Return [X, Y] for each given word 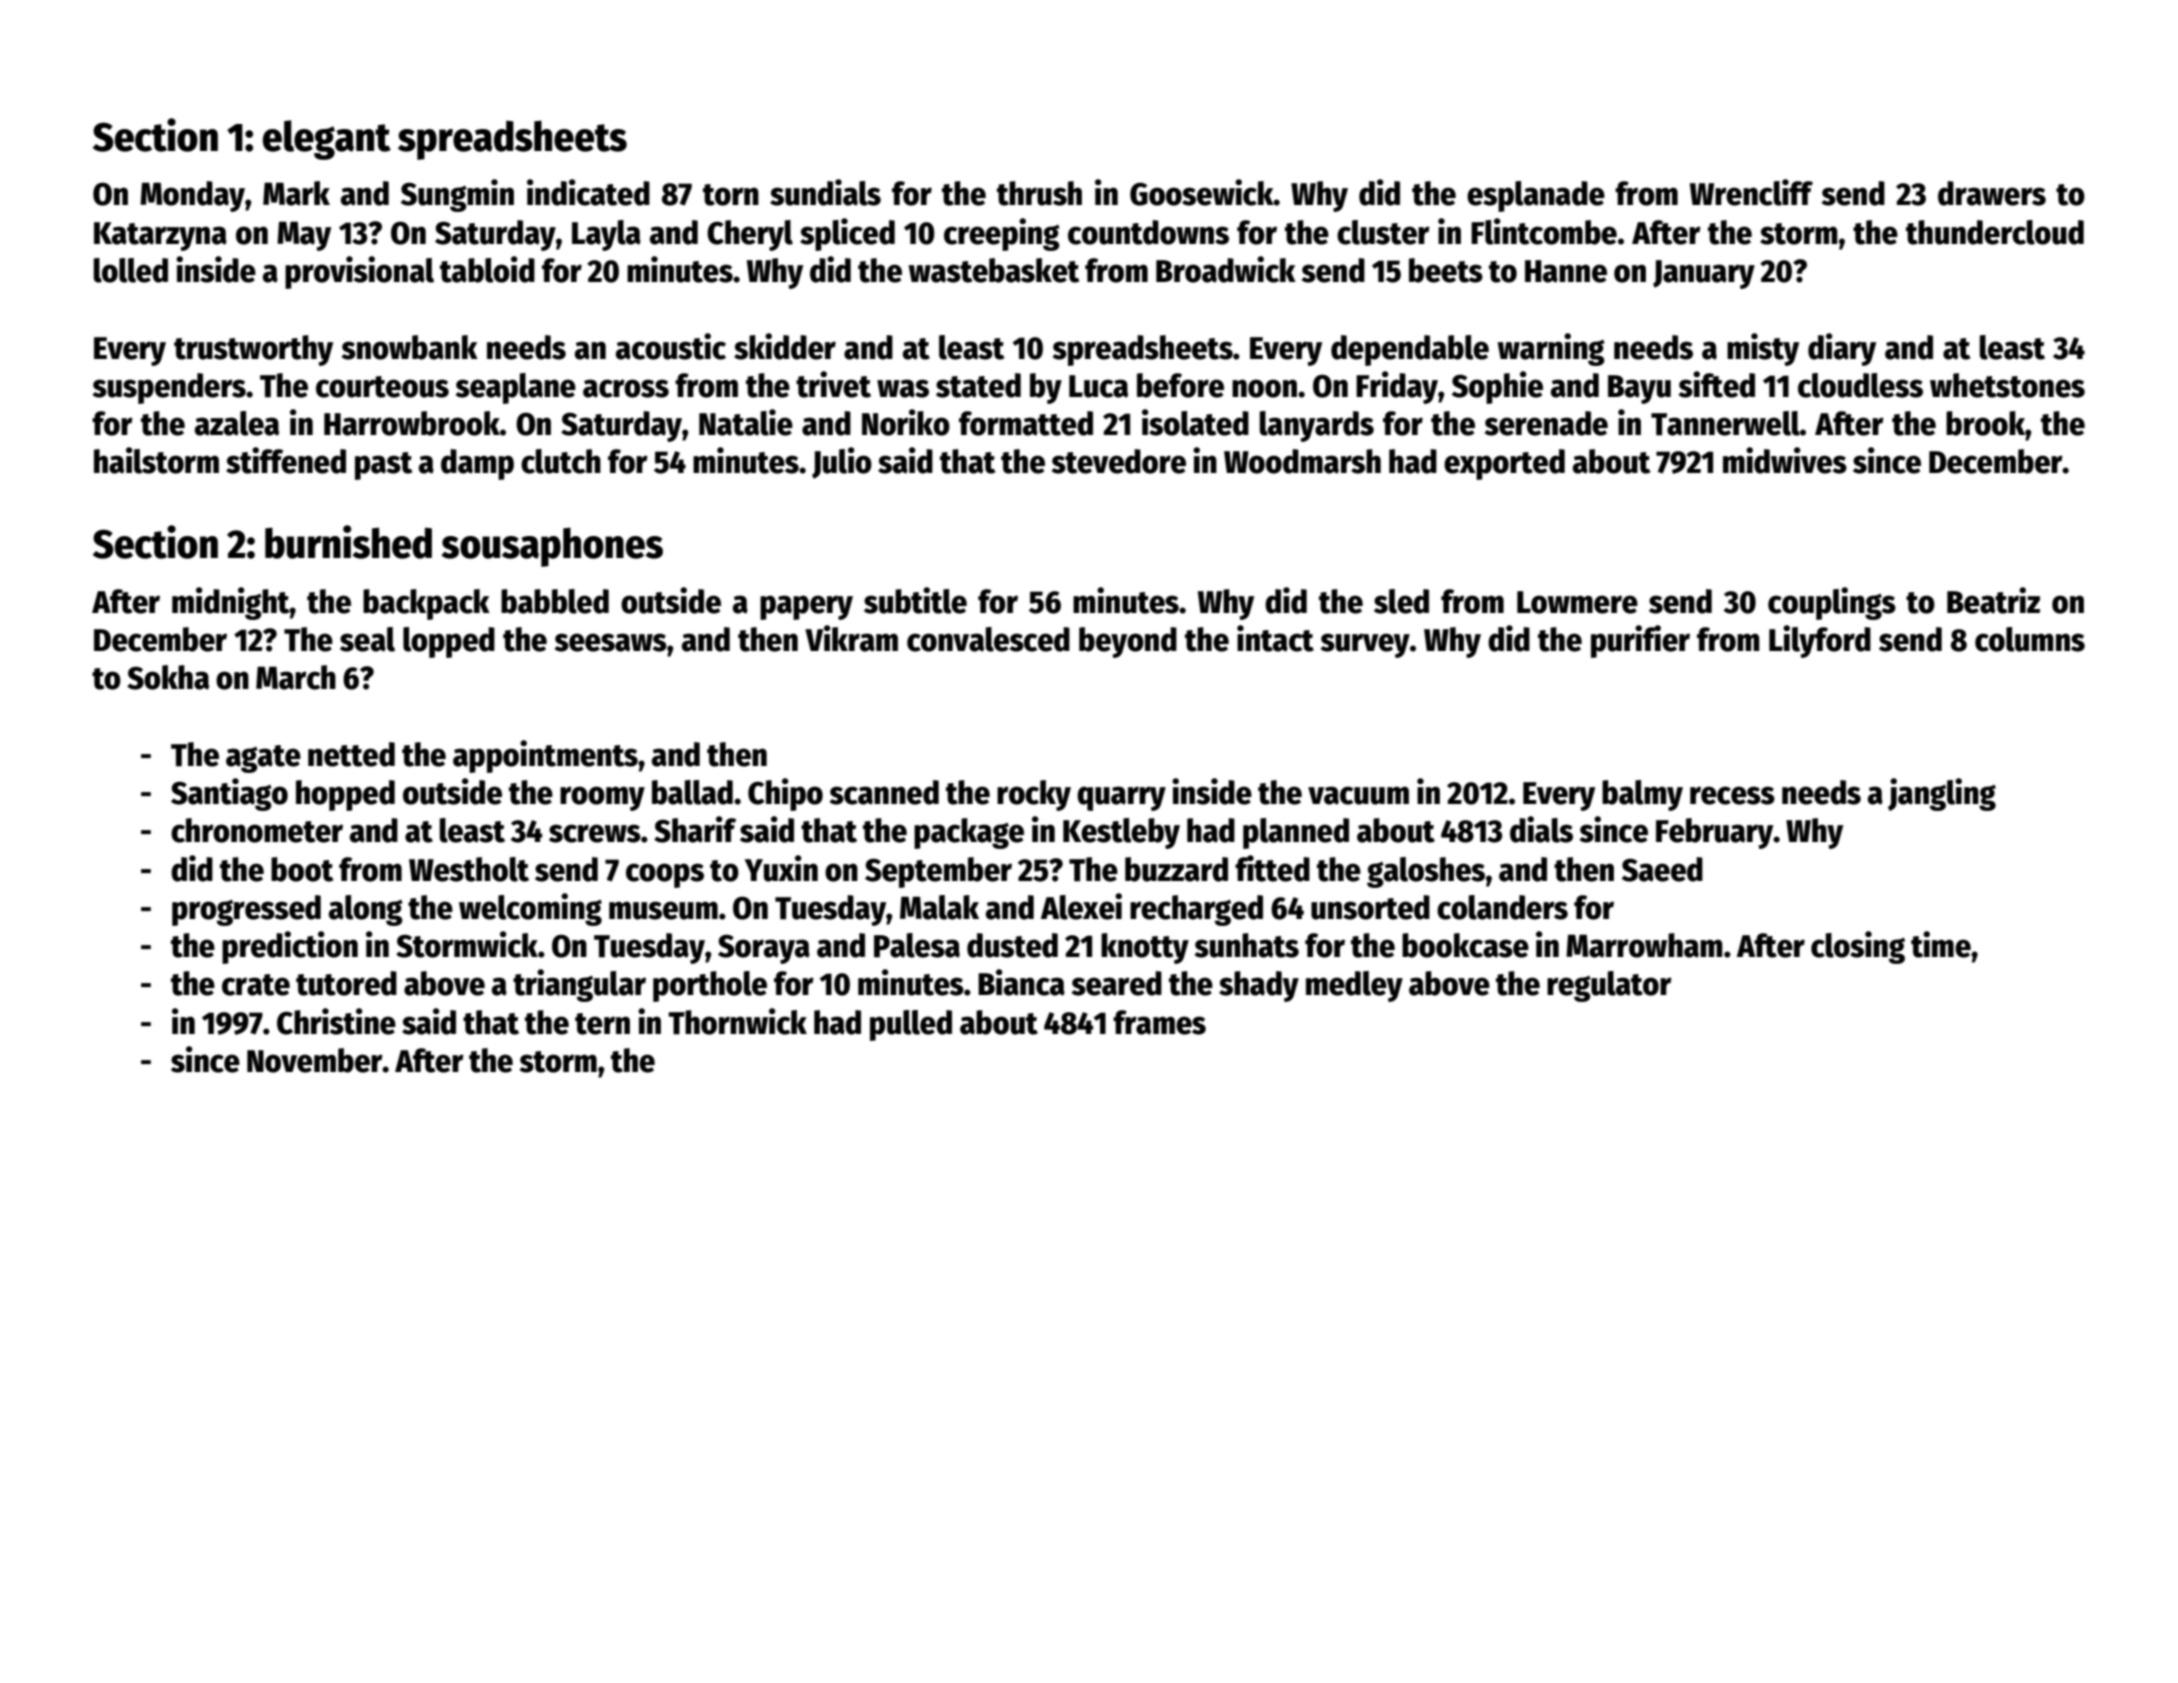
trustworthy [253, 350]
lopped [449, 642]
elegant [327, 140]
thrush [1039, 193]
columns [2030, 639]
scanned [884, 792]
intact [1275, 638]
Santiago [229, 794]
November [315, 1060]
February [1714, 833]
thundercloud [1995, 232]
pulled [911, 1025]
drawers [1992, 193]
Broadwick [1226, 269]
